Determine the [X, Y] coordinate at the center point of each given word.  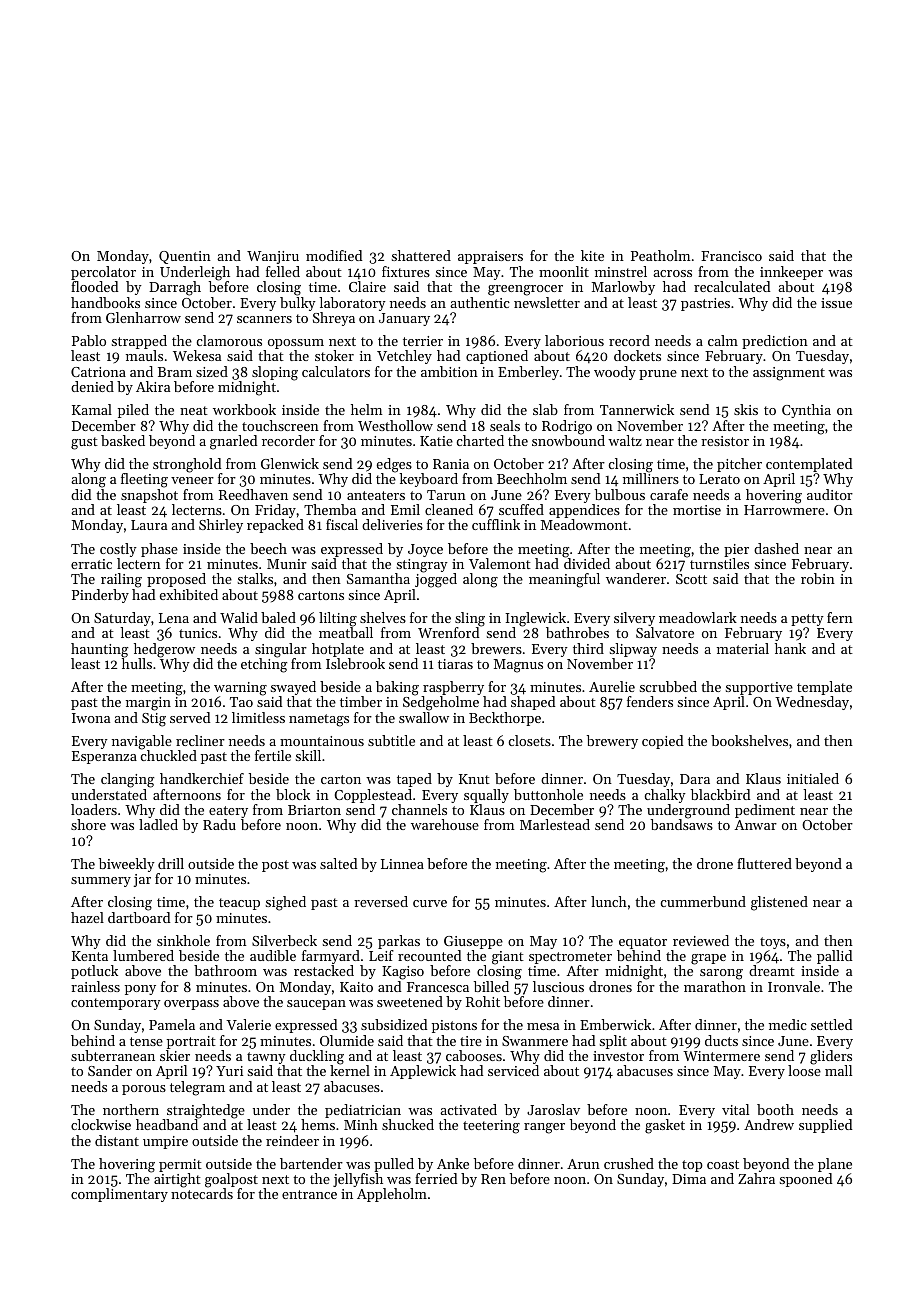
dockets [637, 355]
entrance [309, 1194]
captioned [497, 357]
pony [140, 990]
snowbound [568, 440]
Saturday [122, 619]
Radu [219, 824]
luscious [558, 986]
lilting [338, 619]
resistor [725, 441]
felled [283, 271]
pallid [835, 957]
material [743, 648]
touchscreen [280, 425]
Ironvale [794, 986]
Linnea [402, 864]
